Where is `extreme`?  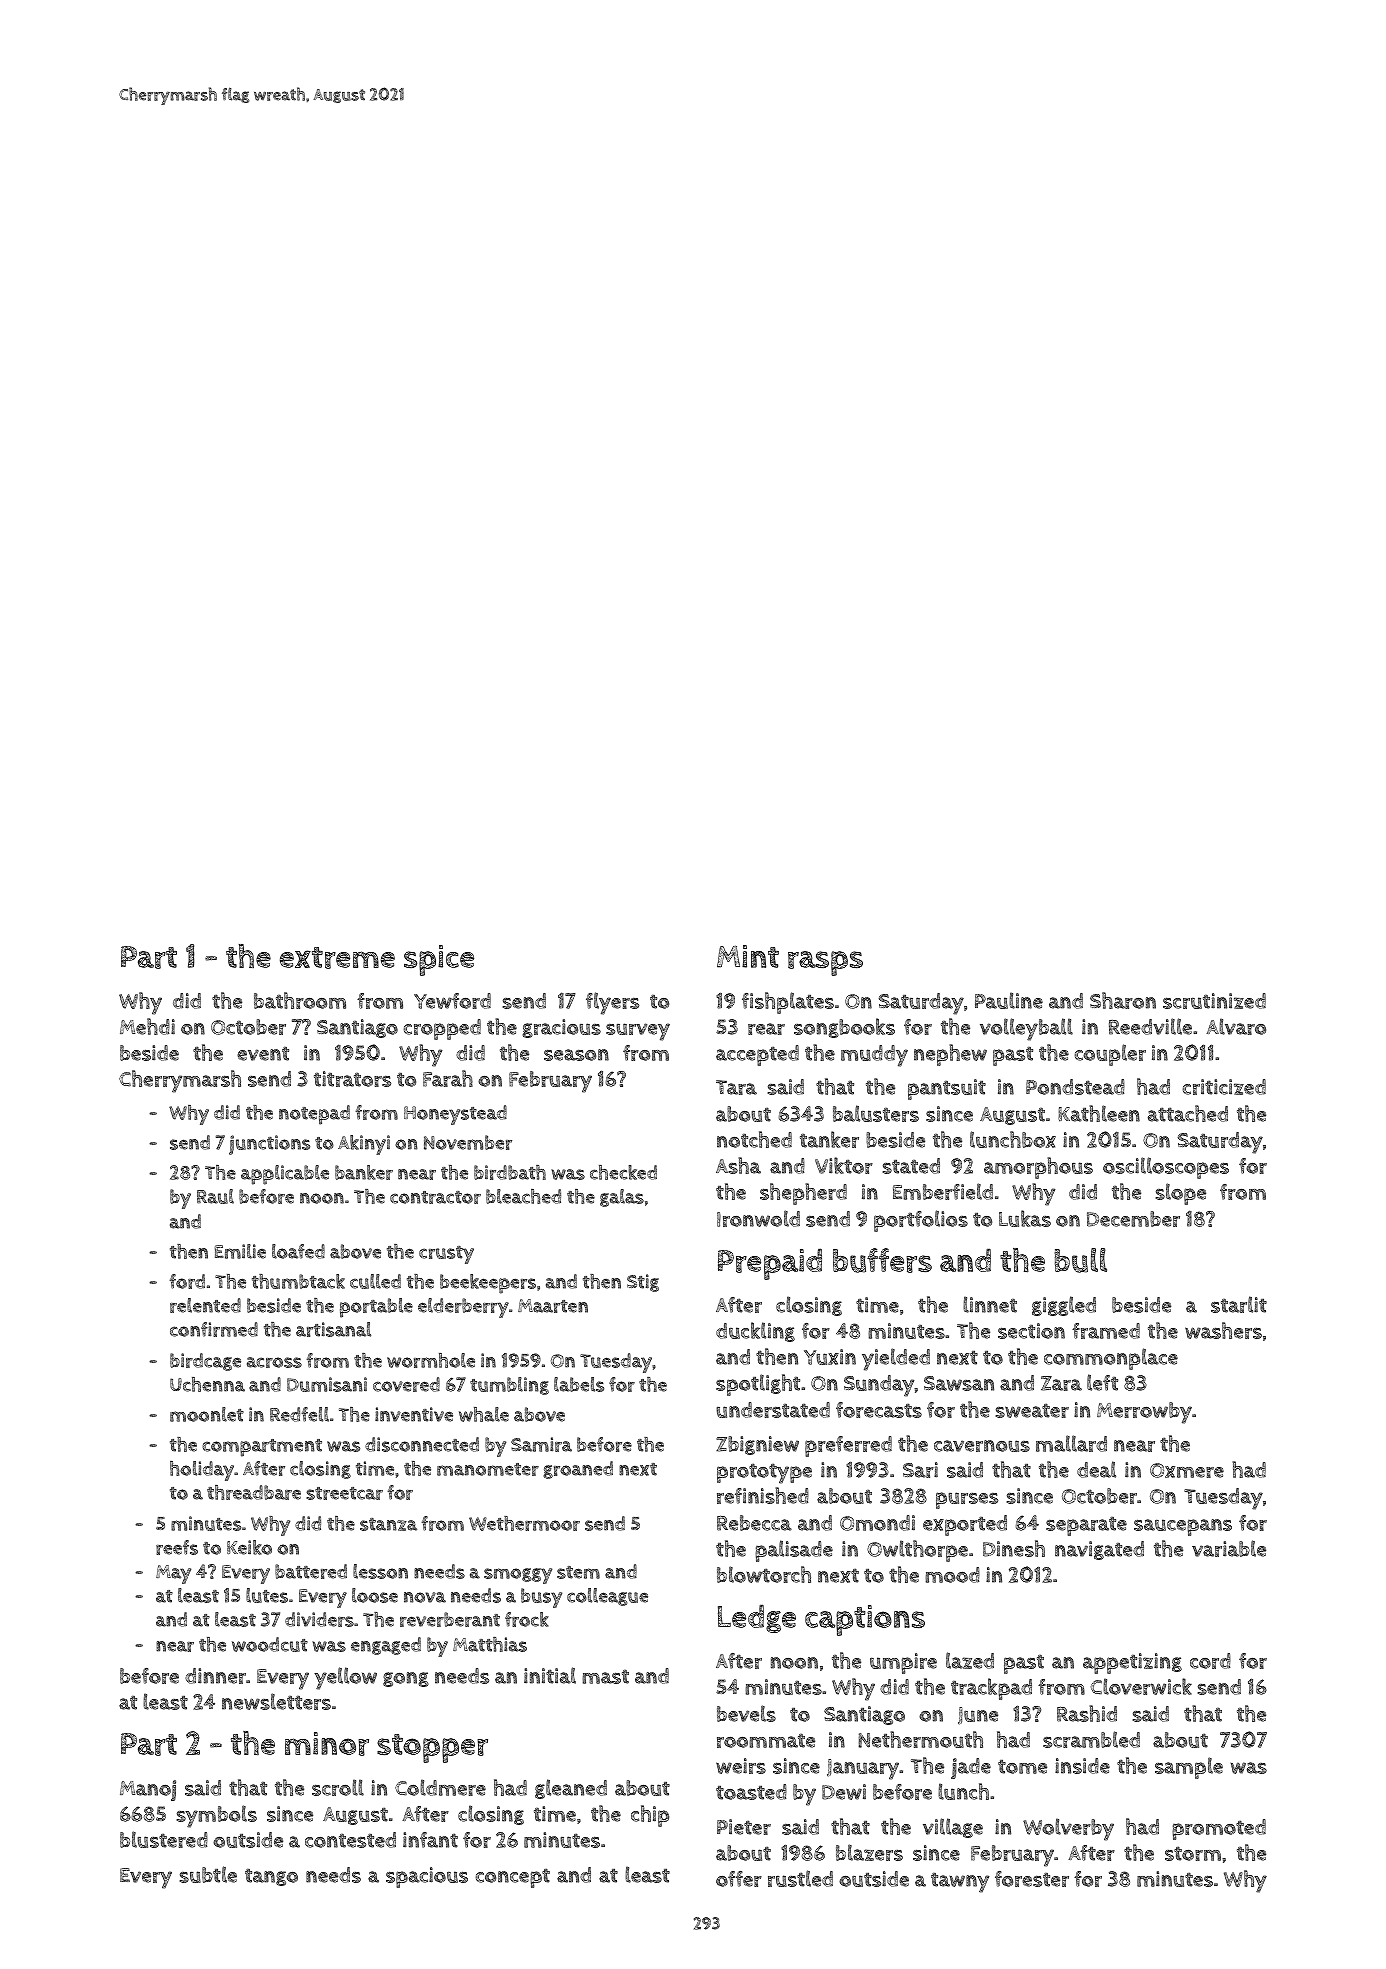
extreme is located at coordinates (337, 958).
